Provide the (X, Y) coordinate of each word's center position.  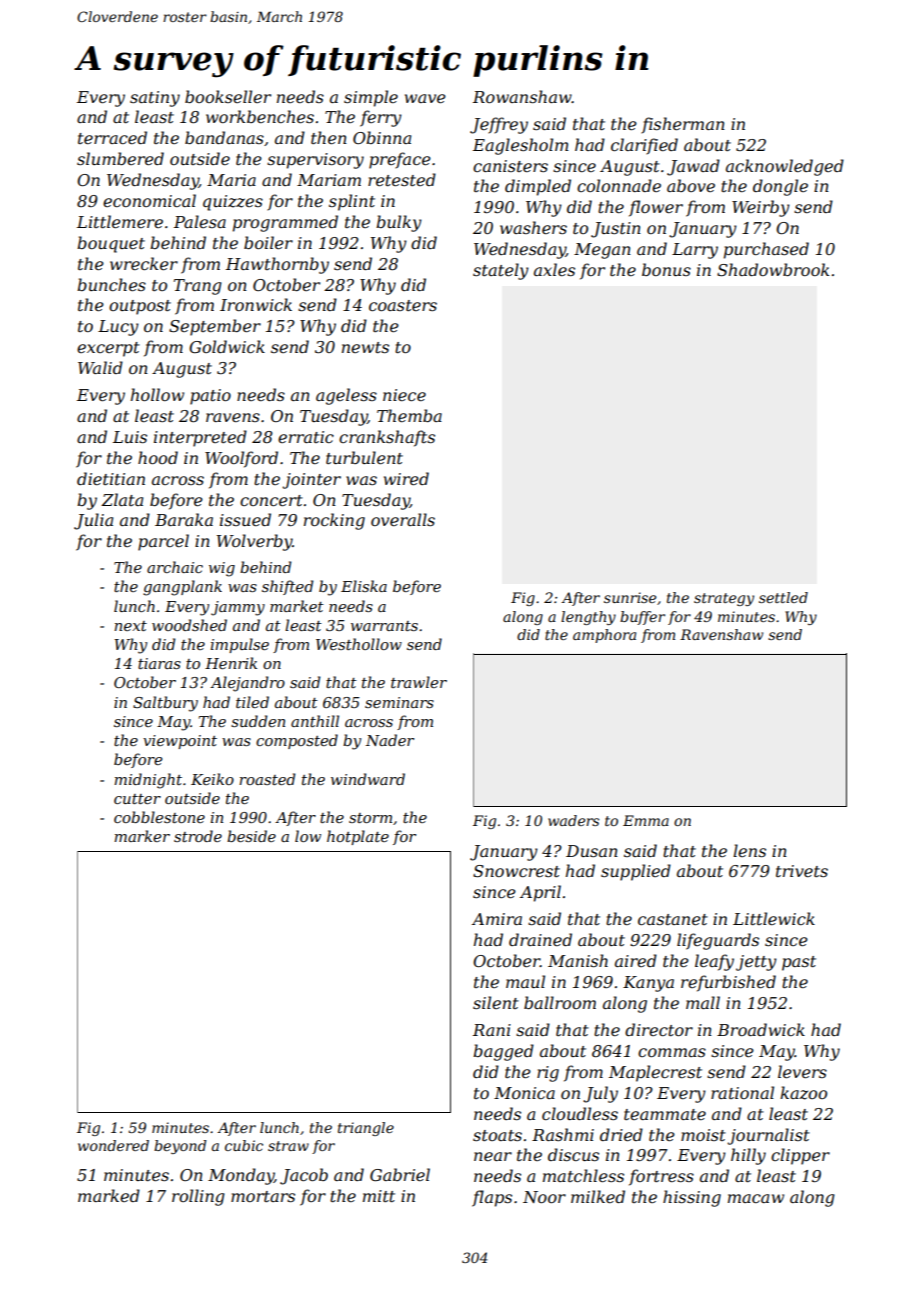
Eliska (364, 586)
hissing (692, 1198)
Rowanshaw (522, 96)
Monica (524, 1093)
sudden (258, 721)
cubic (244, 1145)
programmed (285, 223)
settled (783, 597)
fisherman (683, 125)
